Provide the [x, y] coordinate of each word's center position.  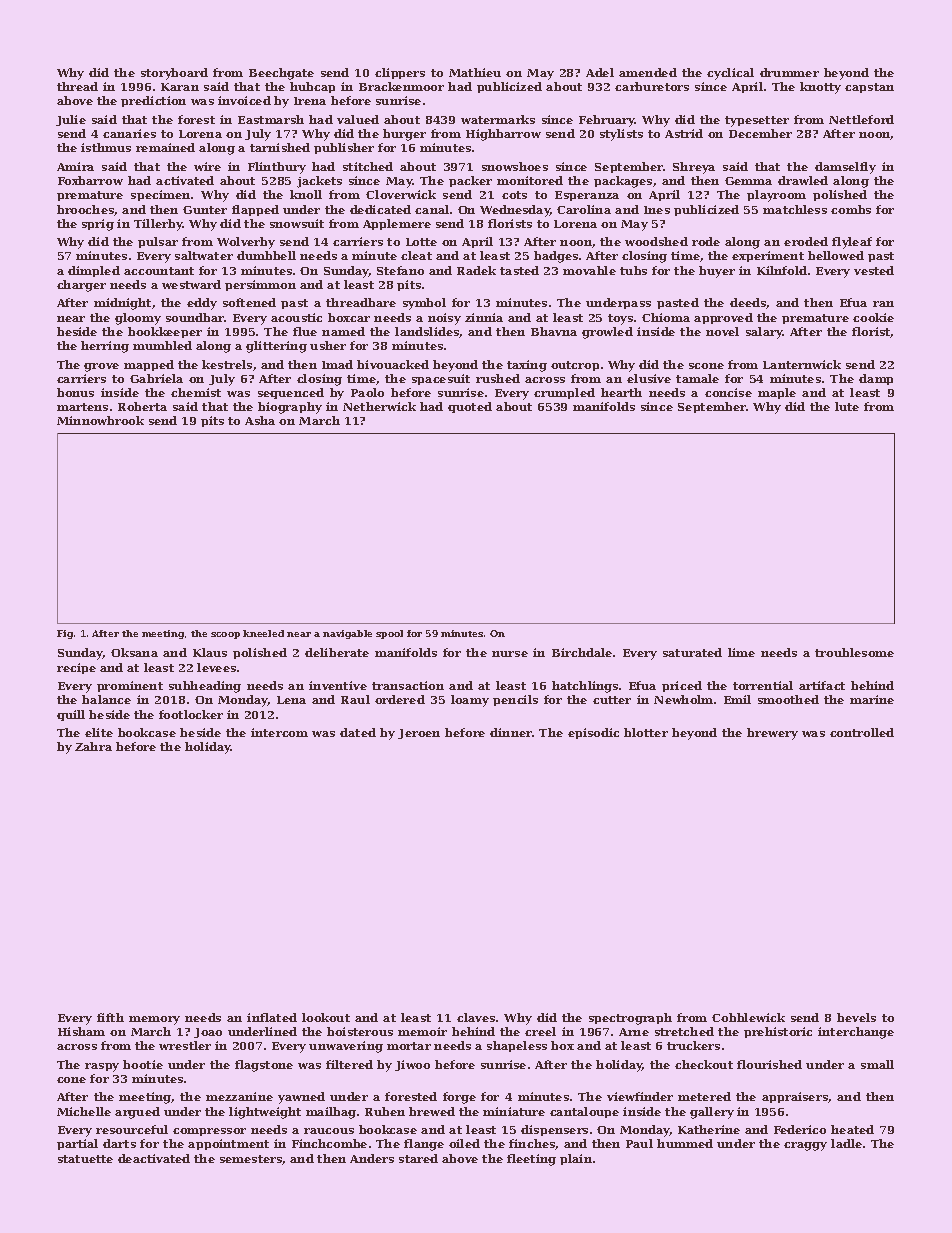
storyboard [174, 74]
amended [648, 72]
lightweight [265, 1113]
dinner [511, 732]
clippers [400, 73]
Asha [260, 420]
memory [154, 1020]
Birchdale [582, 652]
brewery [772, 734]
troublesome [854, 652]
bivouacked [393, 364]
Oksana [134, 652]
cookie [873, 317]
